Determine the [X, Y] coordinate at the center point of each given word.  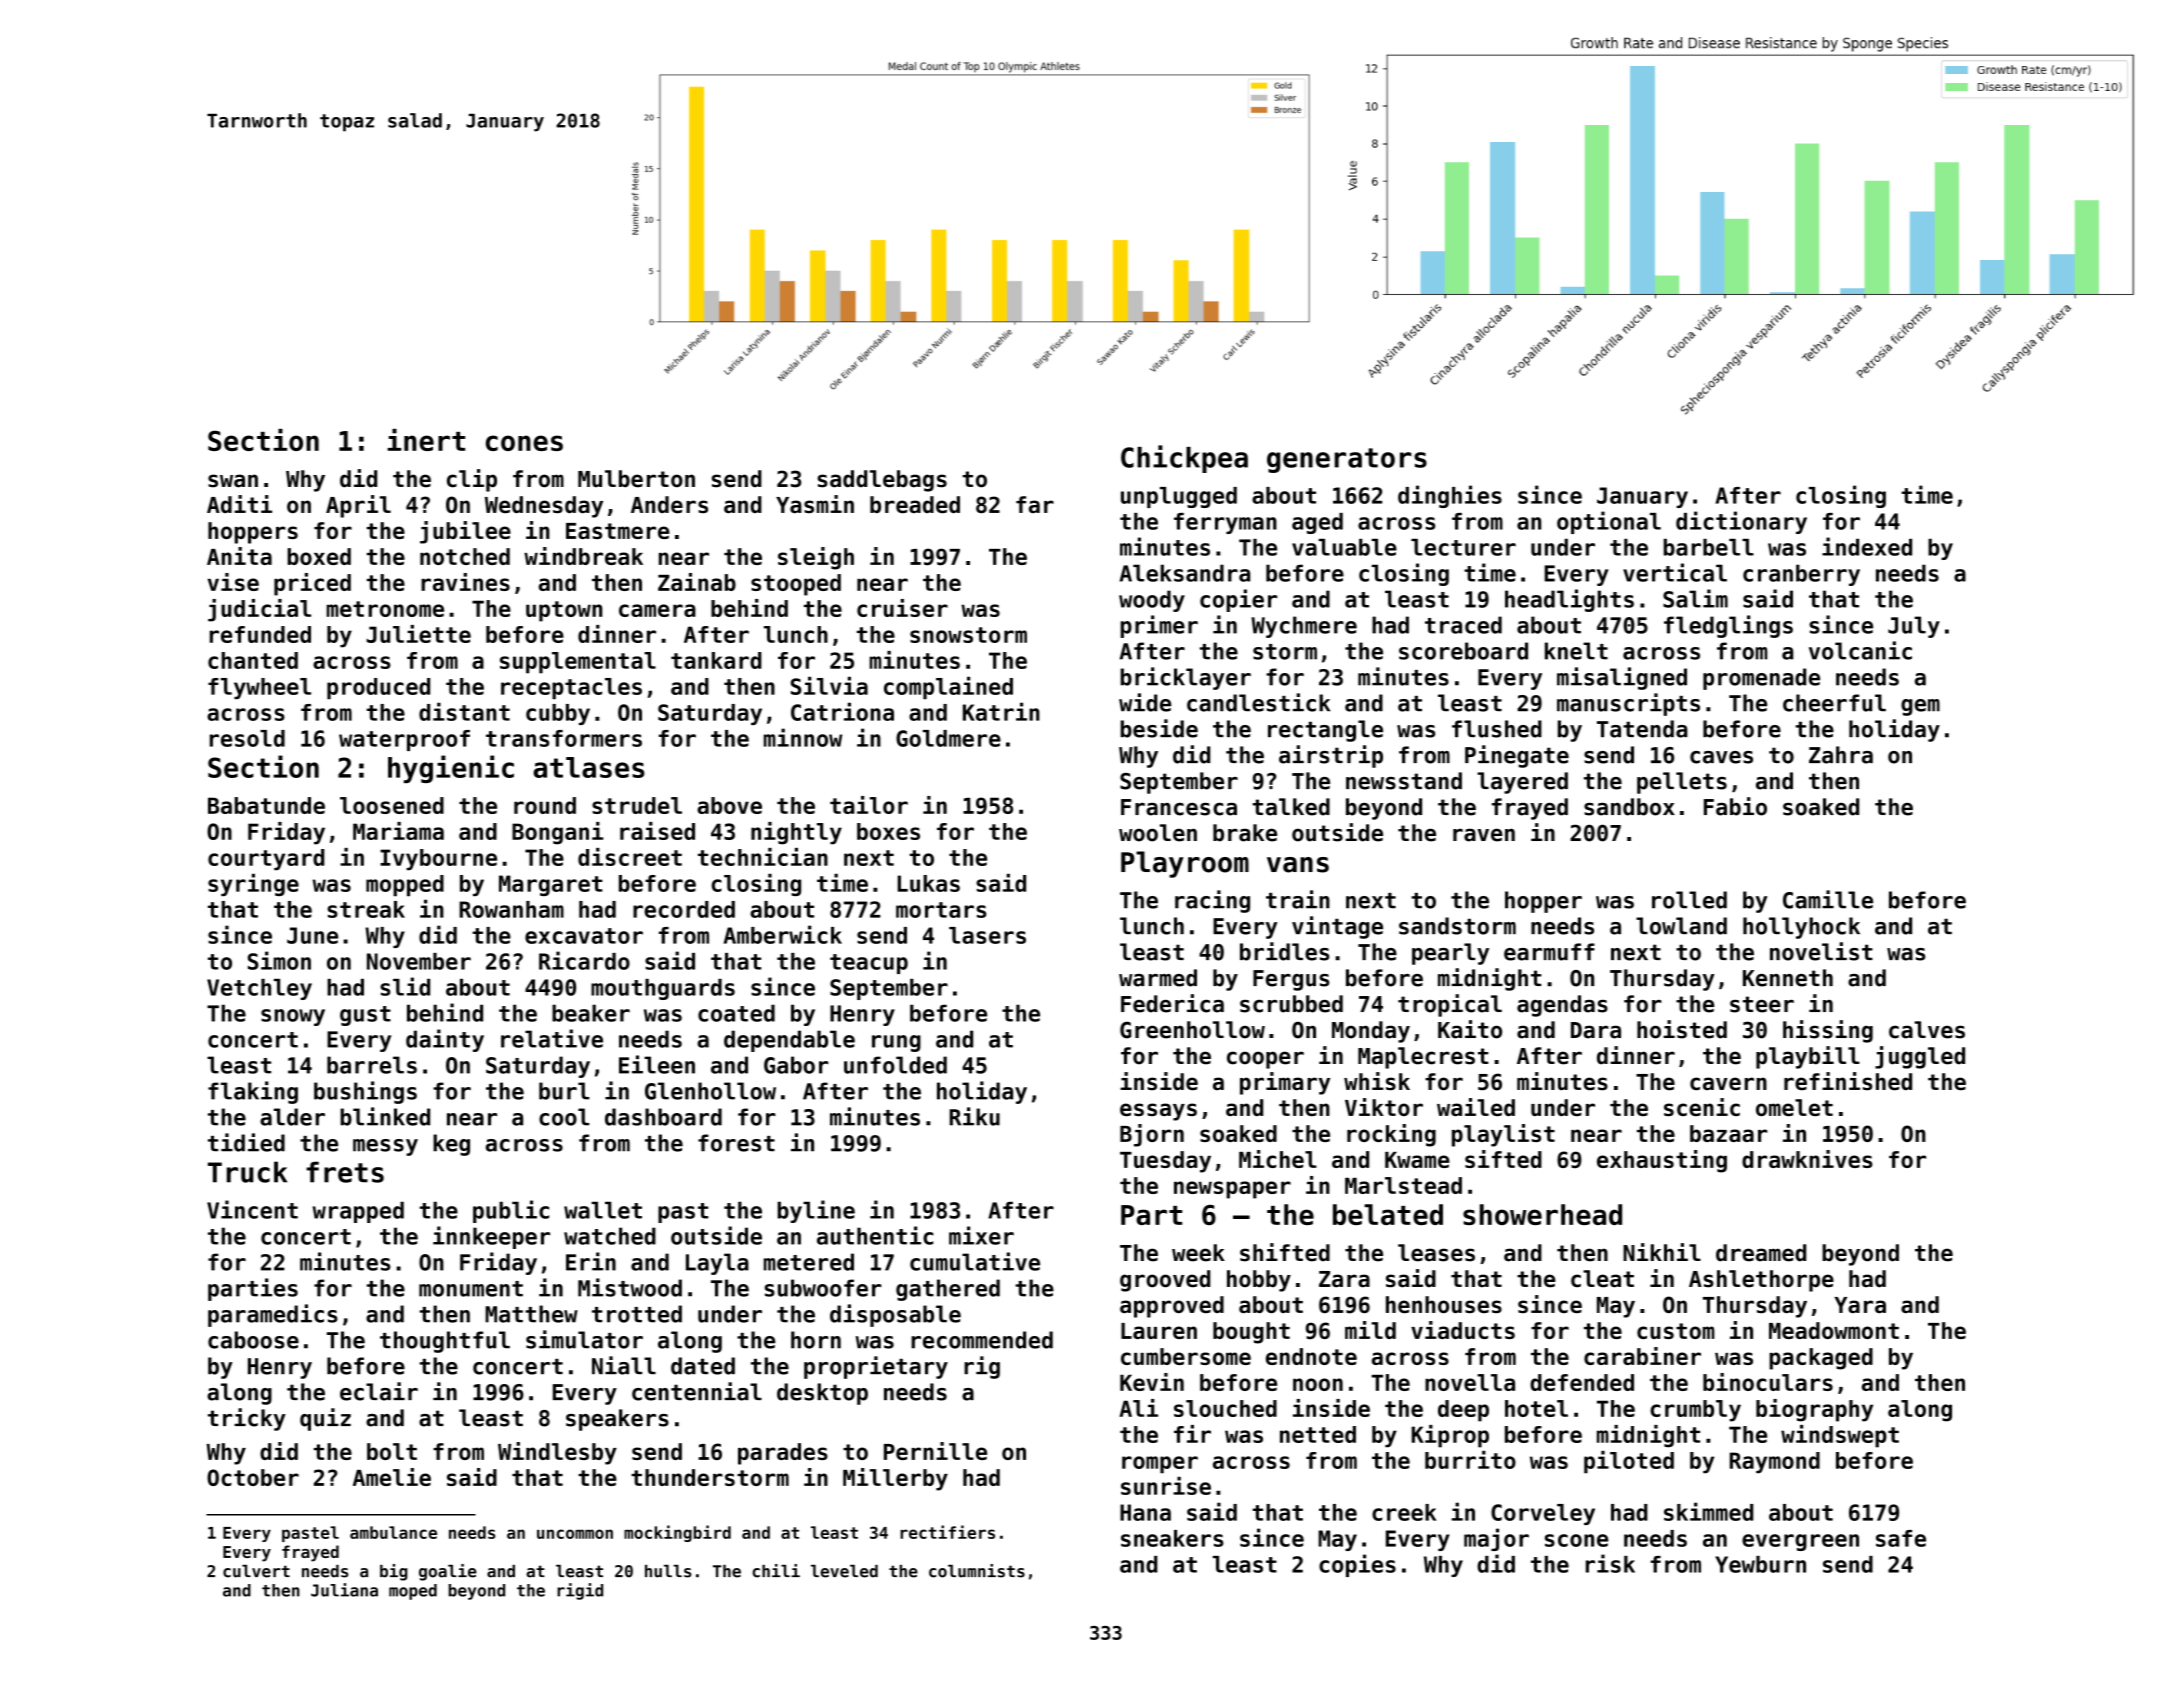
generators [1347, 460]
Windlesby [557, 1453]
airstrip [1331, 756]
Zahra [1841, 755]
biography [1814, 1410]
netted [1318, 1434]
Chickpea [1184, 459]
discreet [630, 857]
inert [426, 440]
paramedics [273, 1315]
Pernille [935, 1451]
